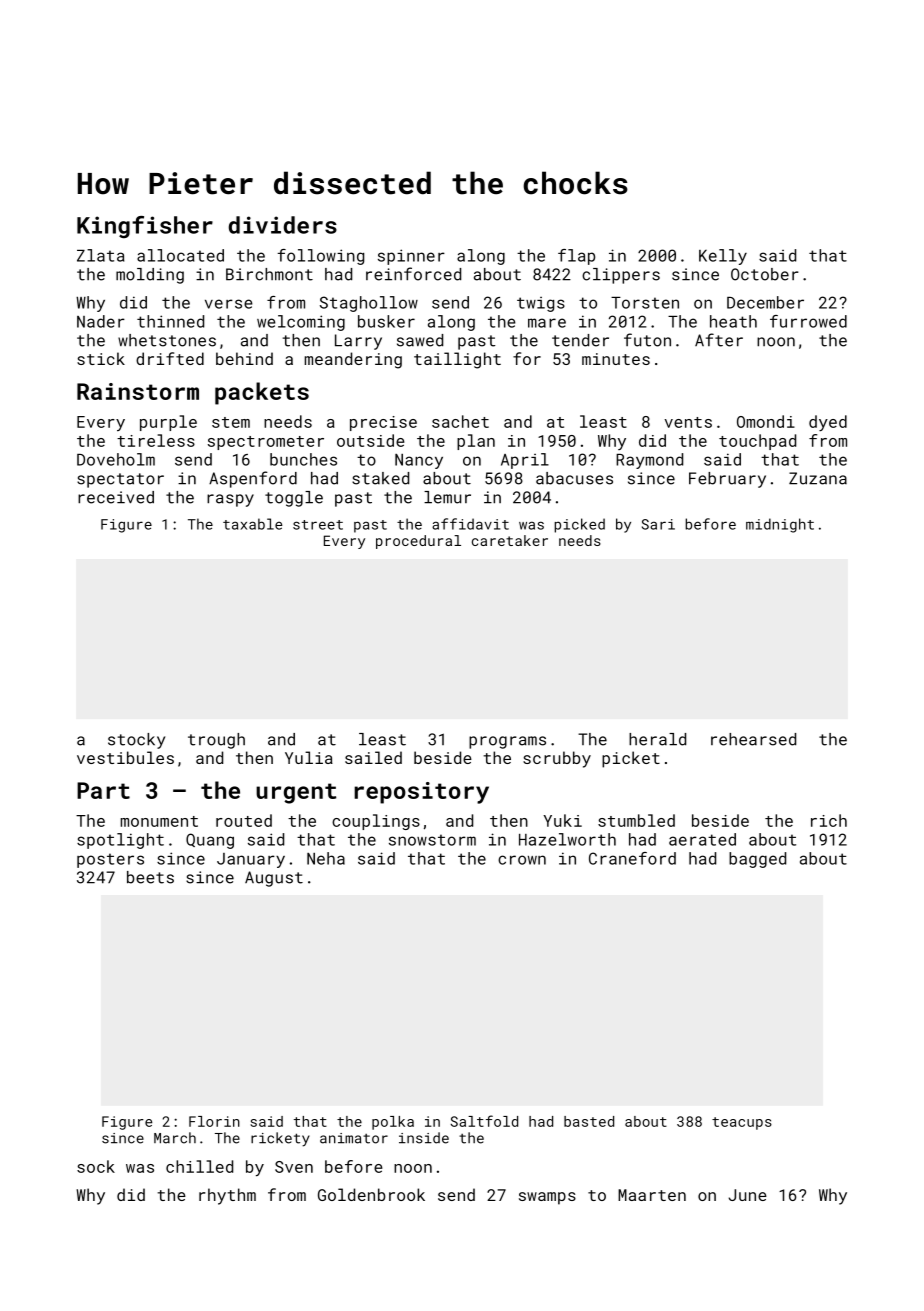  Describe the element at coordinates (476, 442) in the screenshot. I see `plan` at that location.
